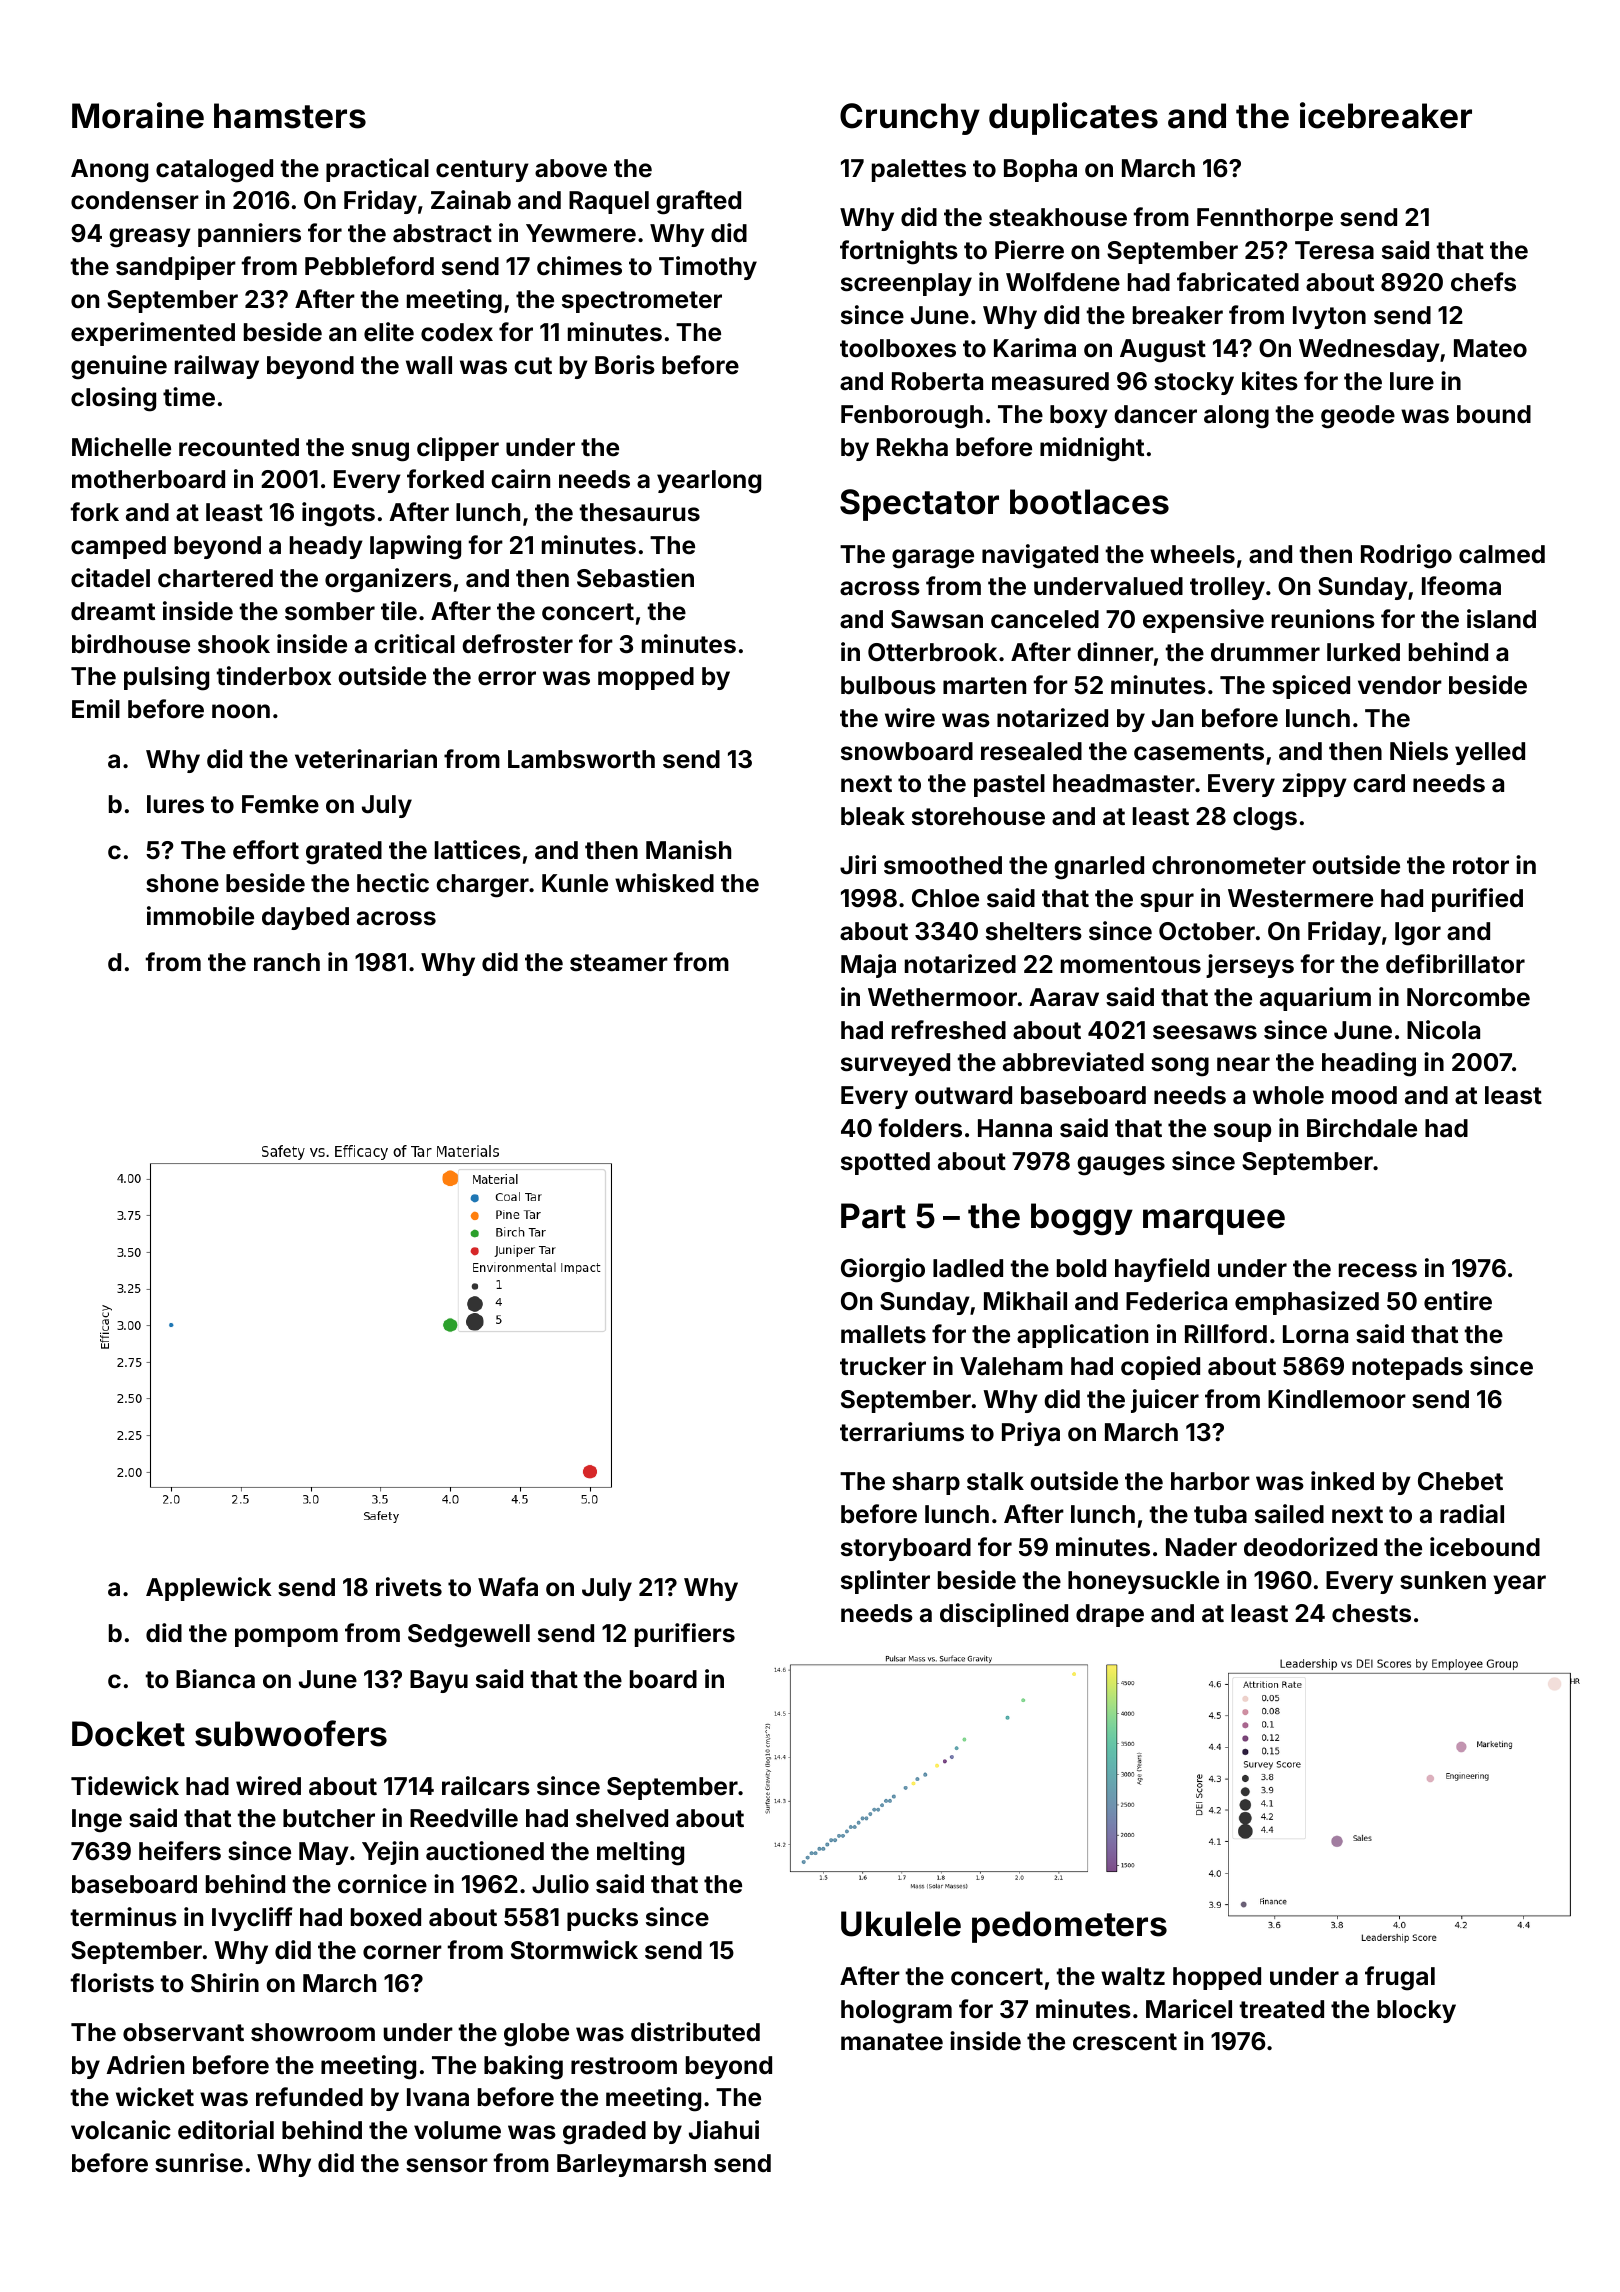 The width and height of the image is (1620, 2292). What do you see at coordinates (1073, 118) in the image?
I see `duplicates` at bounding box center [1073, 118].
